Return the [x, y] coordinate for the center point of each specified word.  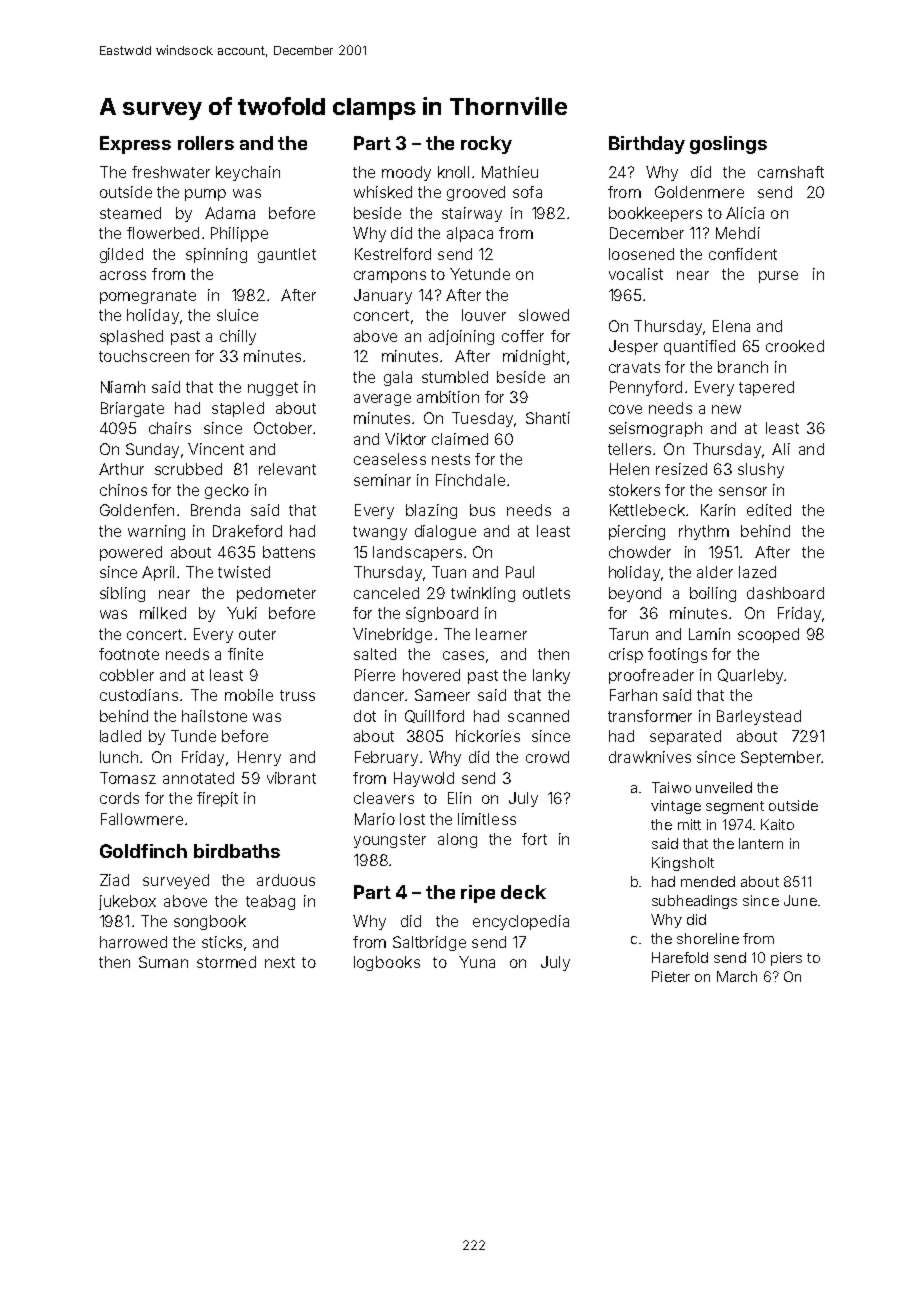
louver [484, 315]
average [382, 400]
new [726, 409]
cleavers [384, 798]
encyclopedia [521, 922]
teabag [270, 902]
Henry [259, 758]
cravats [634, 367]
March [737, 976]
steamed [130, 213]
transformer [650, 716]
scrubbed [188, 469]
